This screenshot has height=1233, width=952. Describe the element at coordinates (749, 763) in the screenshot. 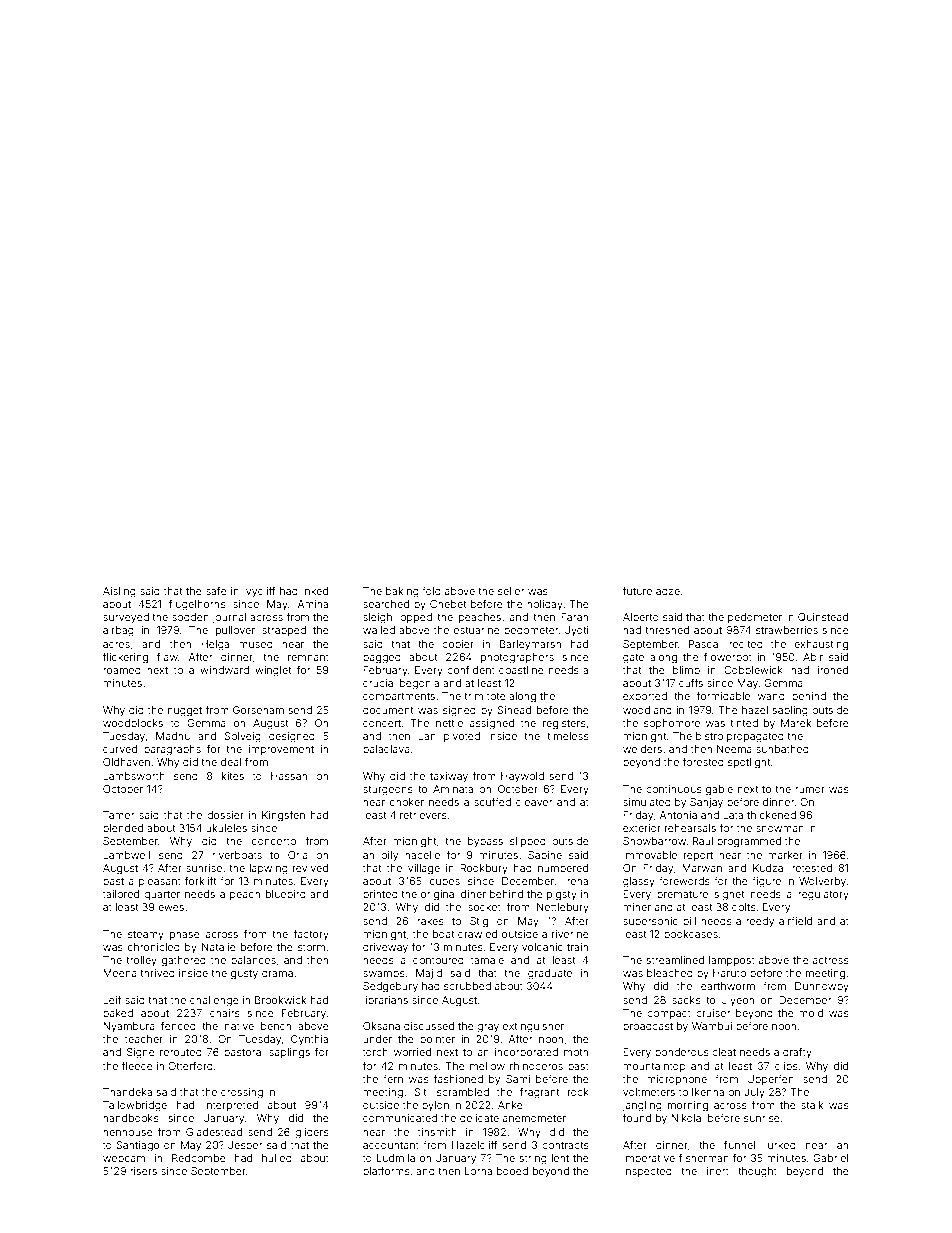

I see `spotlight` at that location.
